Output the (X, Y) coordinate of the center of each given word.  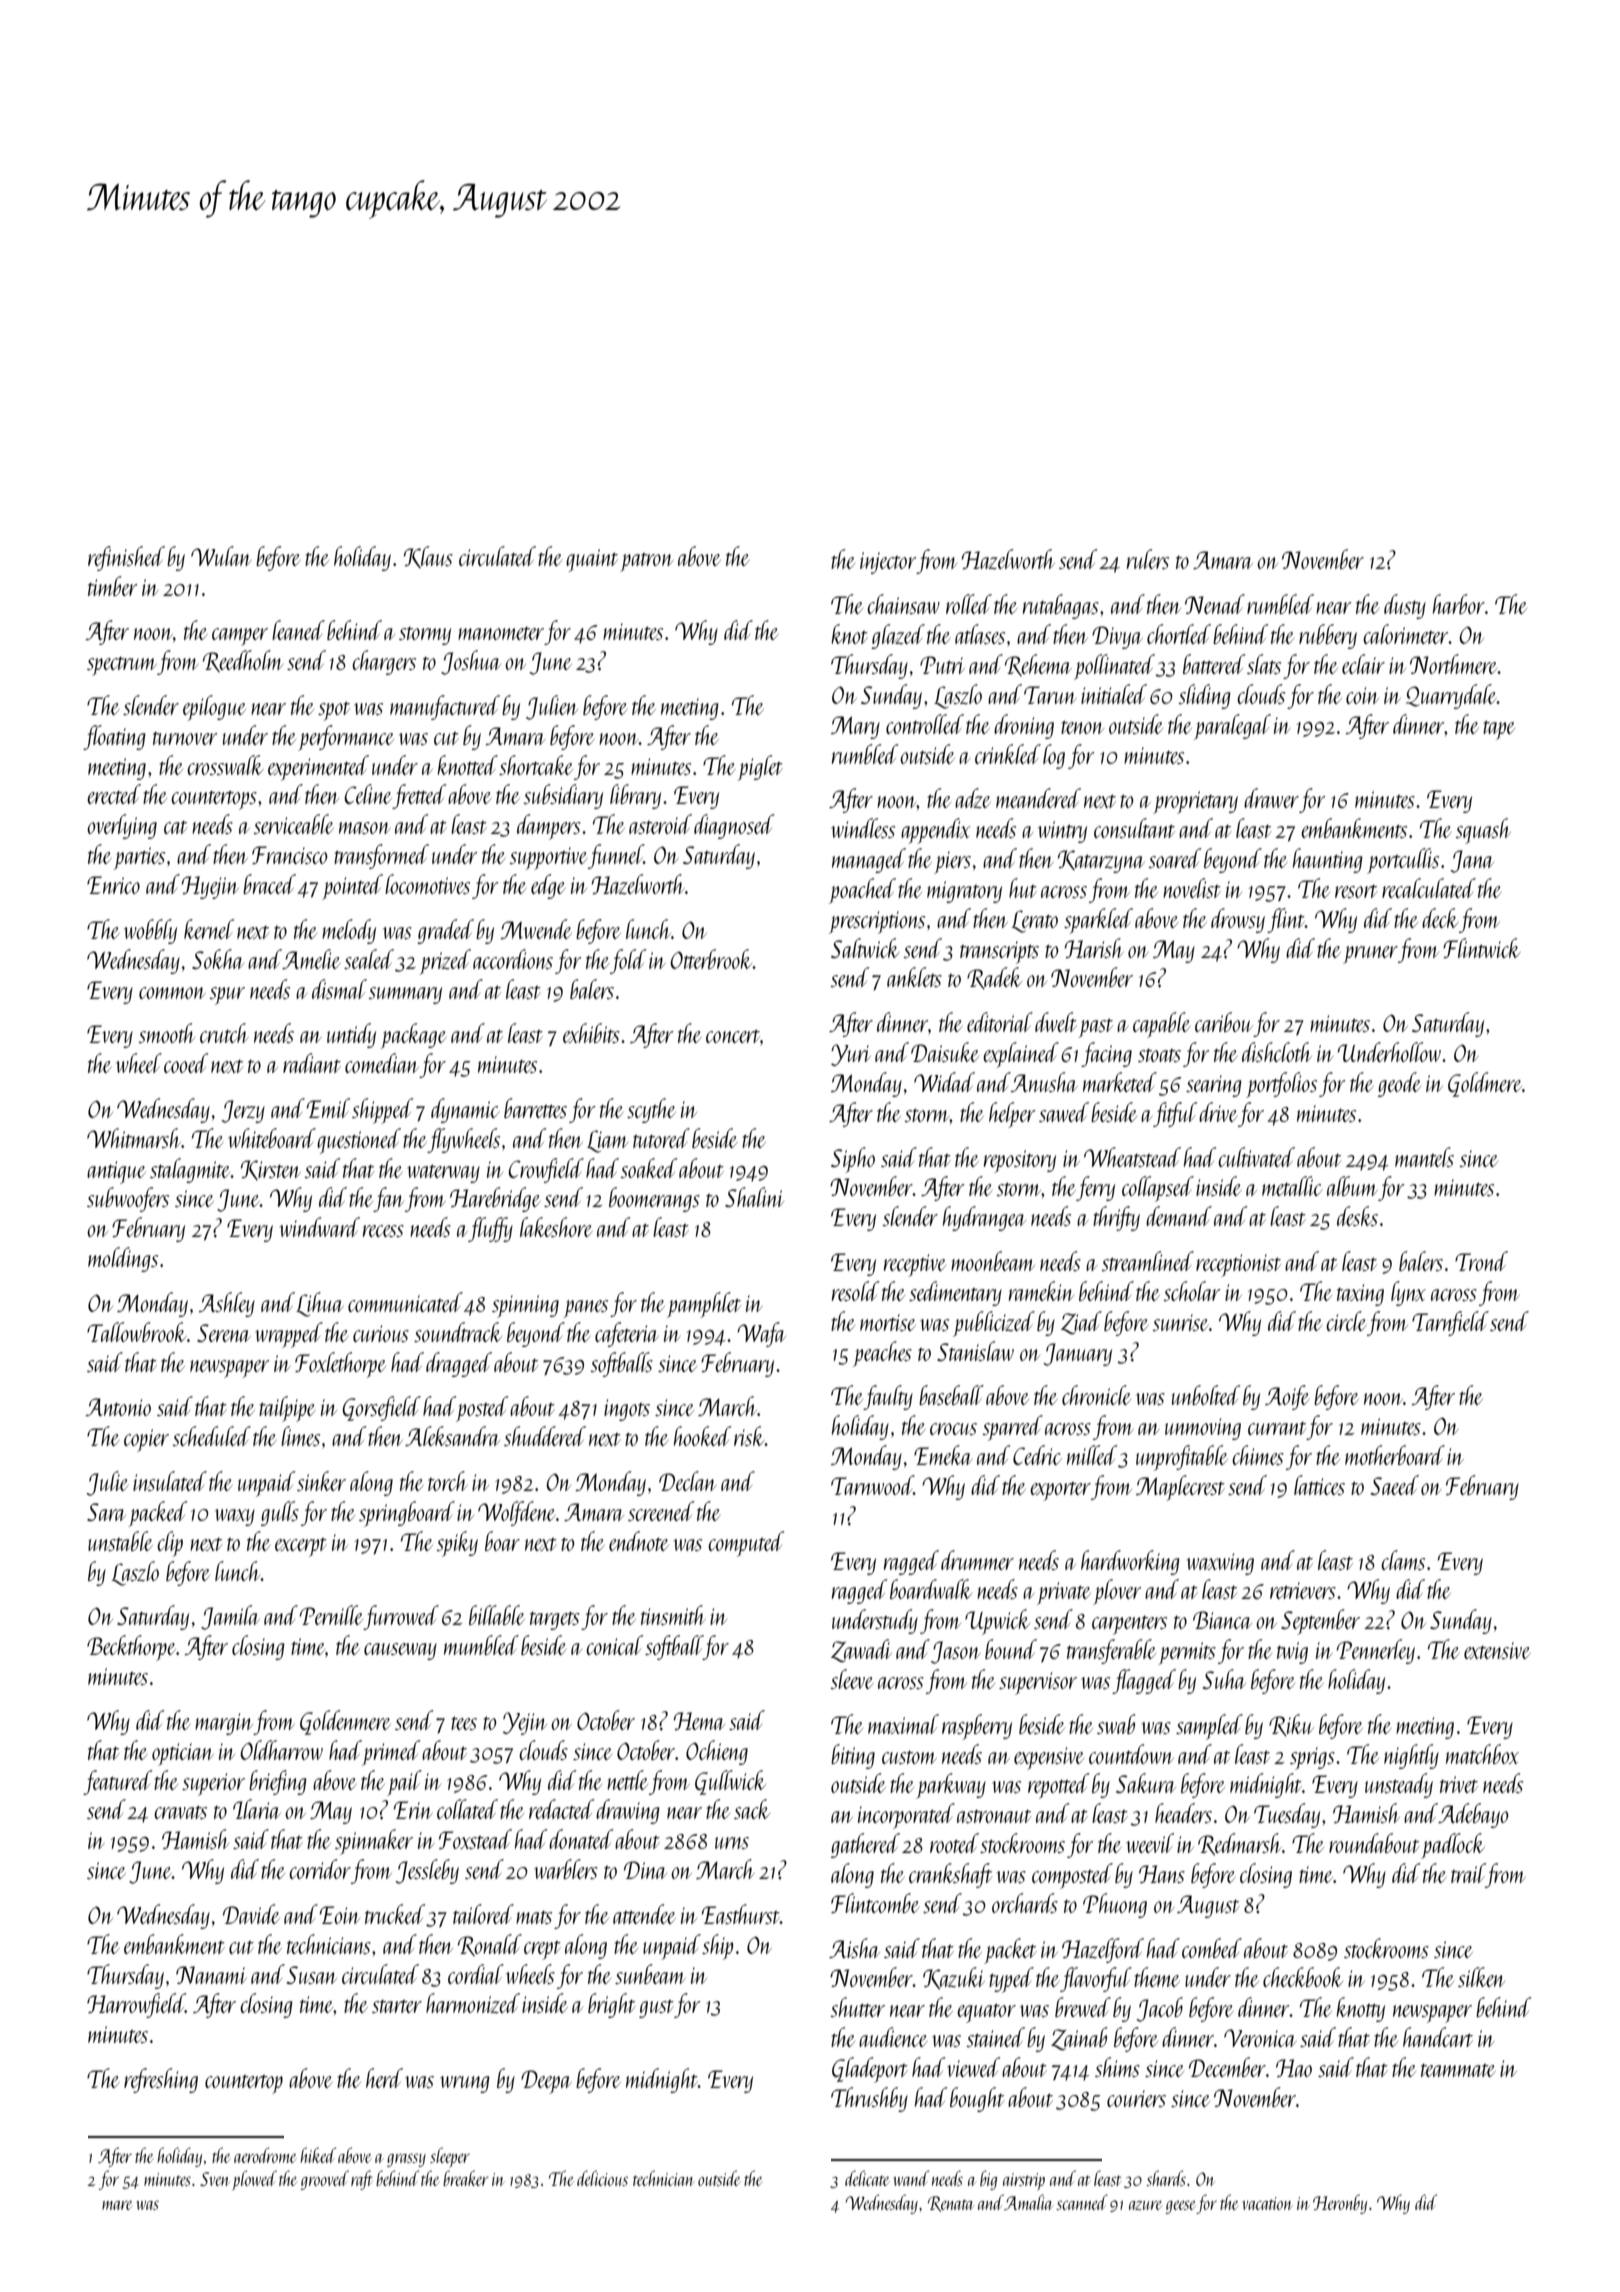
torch (447, 1481)
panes (585, 1309)
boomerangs (654, 1199)
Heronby (1340, 2204)
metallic (1292, 1186)
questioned (359, 1141)
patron (646, 562)
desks (1357, 1216)
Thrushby (869, 2099)
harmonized (473, 2003)
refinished (126, 558)
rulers (1148, 559)
